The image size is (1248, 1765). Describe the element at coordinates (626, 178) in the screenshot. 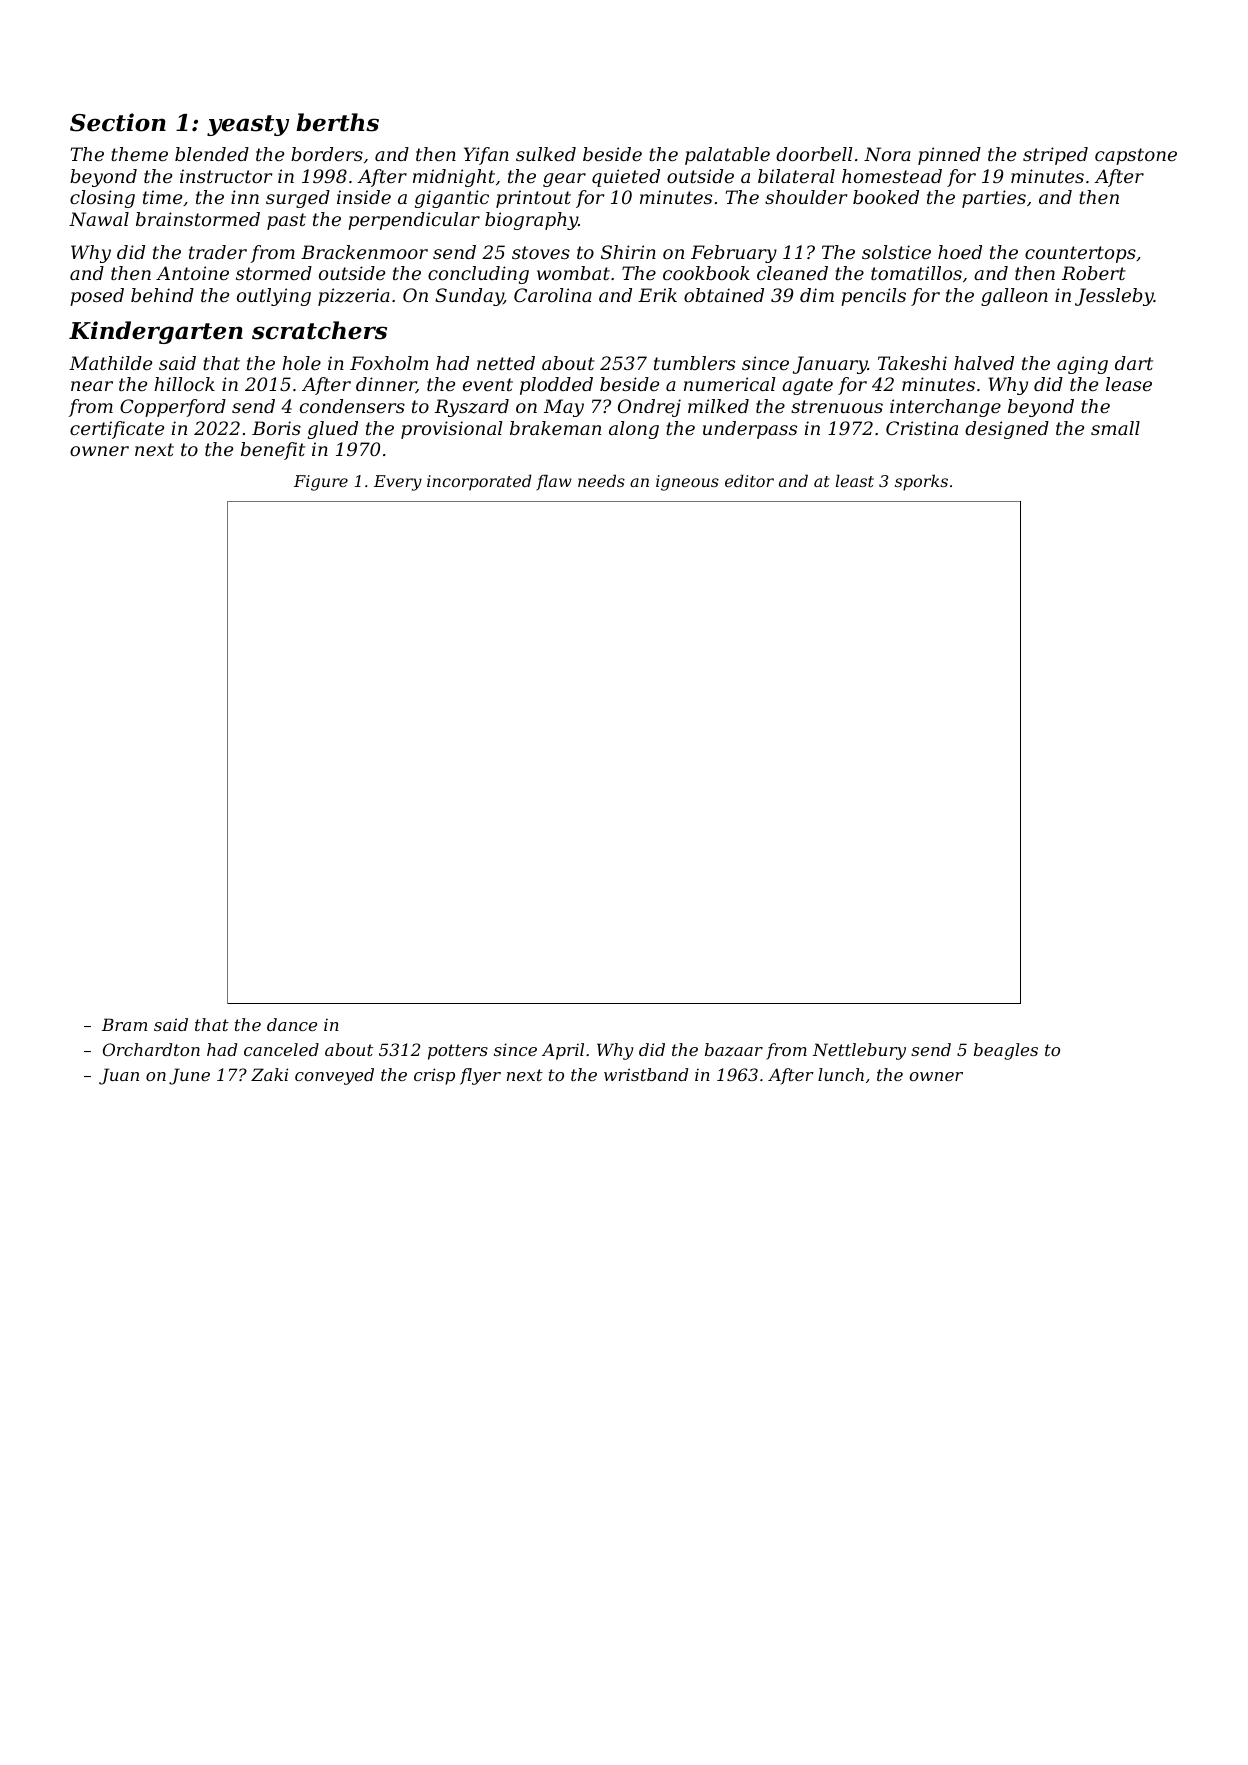

I see `quieted` at that location.
